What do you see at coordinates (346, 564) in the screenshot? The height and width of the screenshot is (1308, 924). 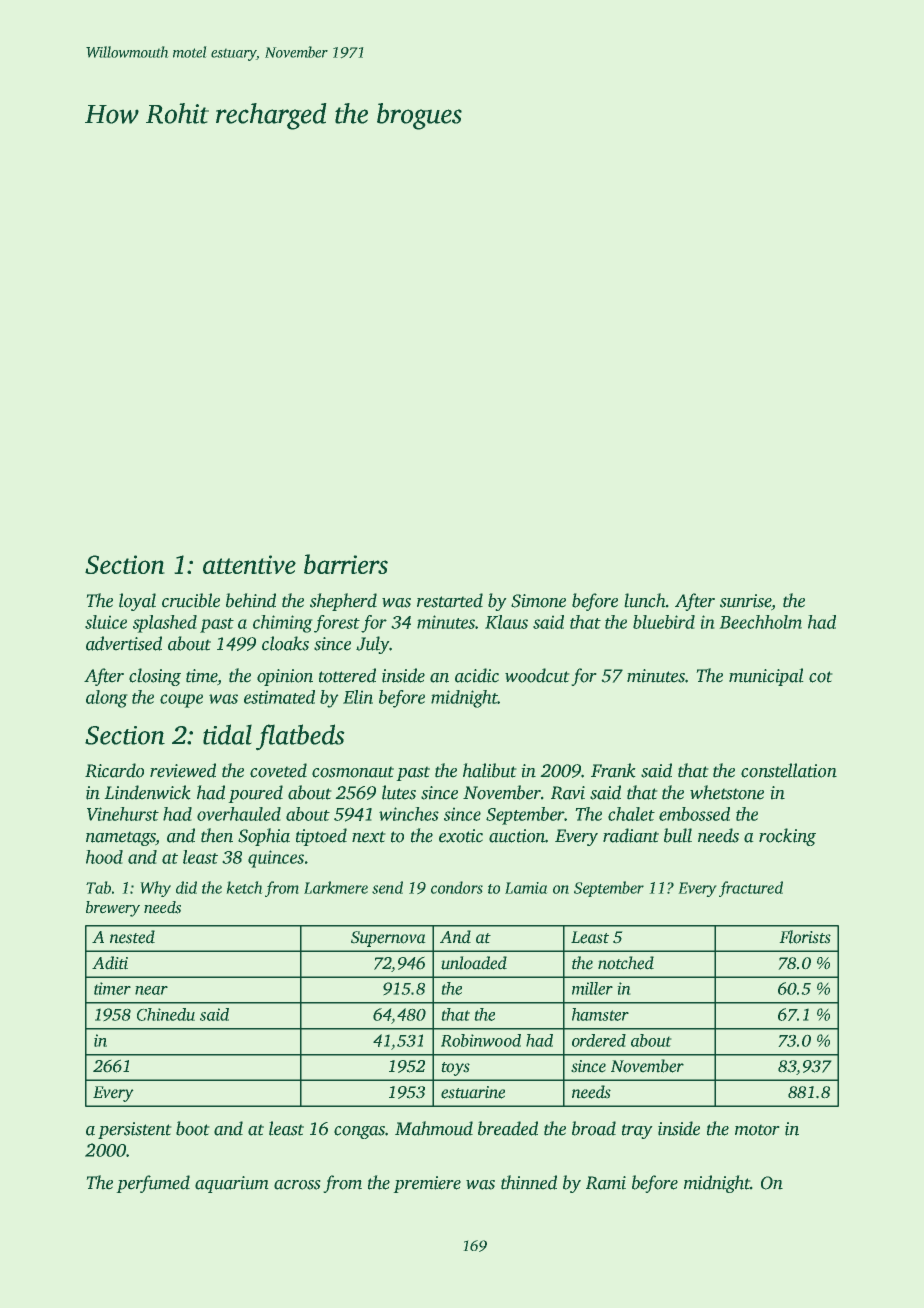 I see `barriers` at bounding box center [346, 564].
